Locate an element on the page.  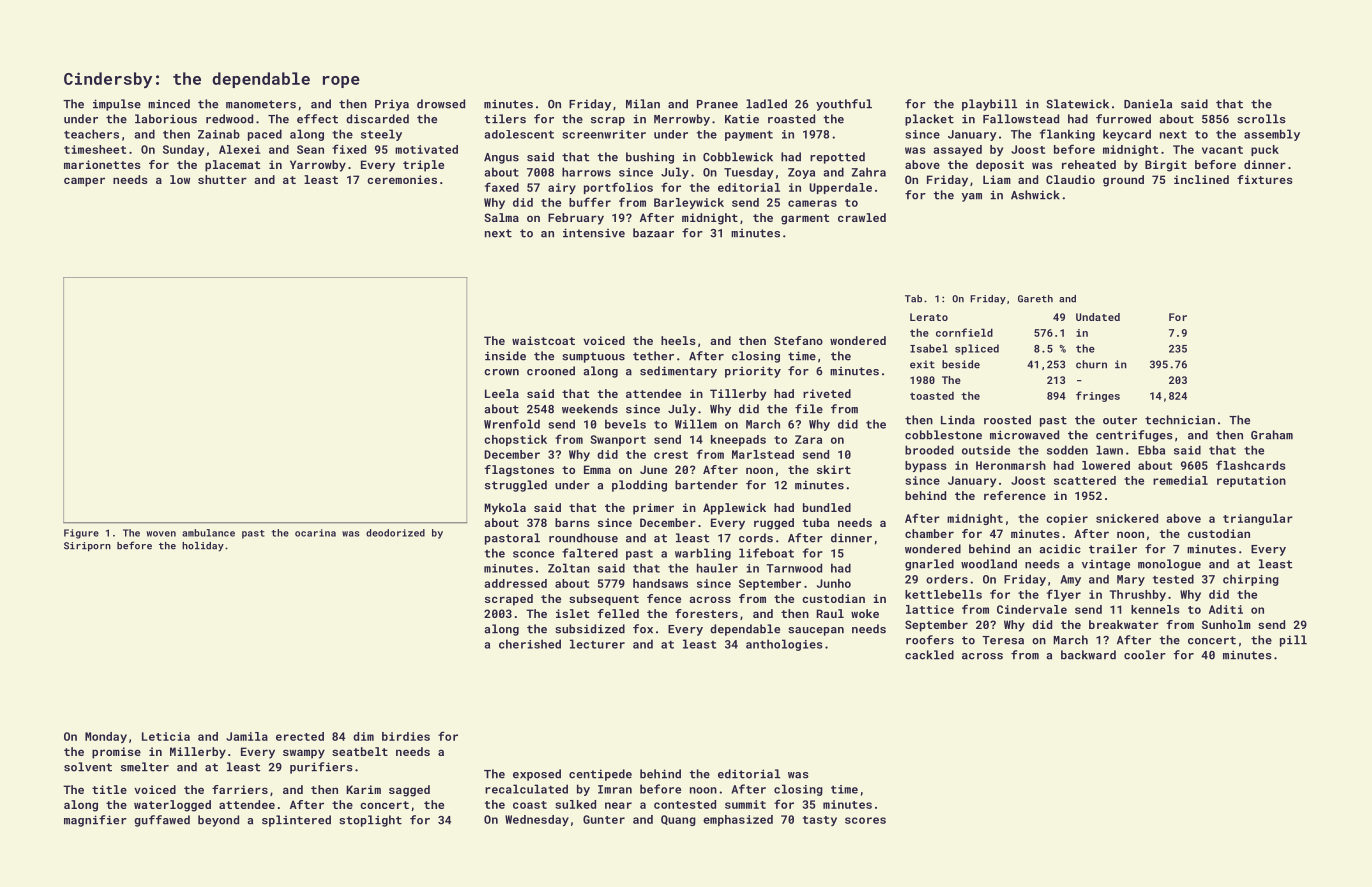
payment is located at coordinates (749, 136).
